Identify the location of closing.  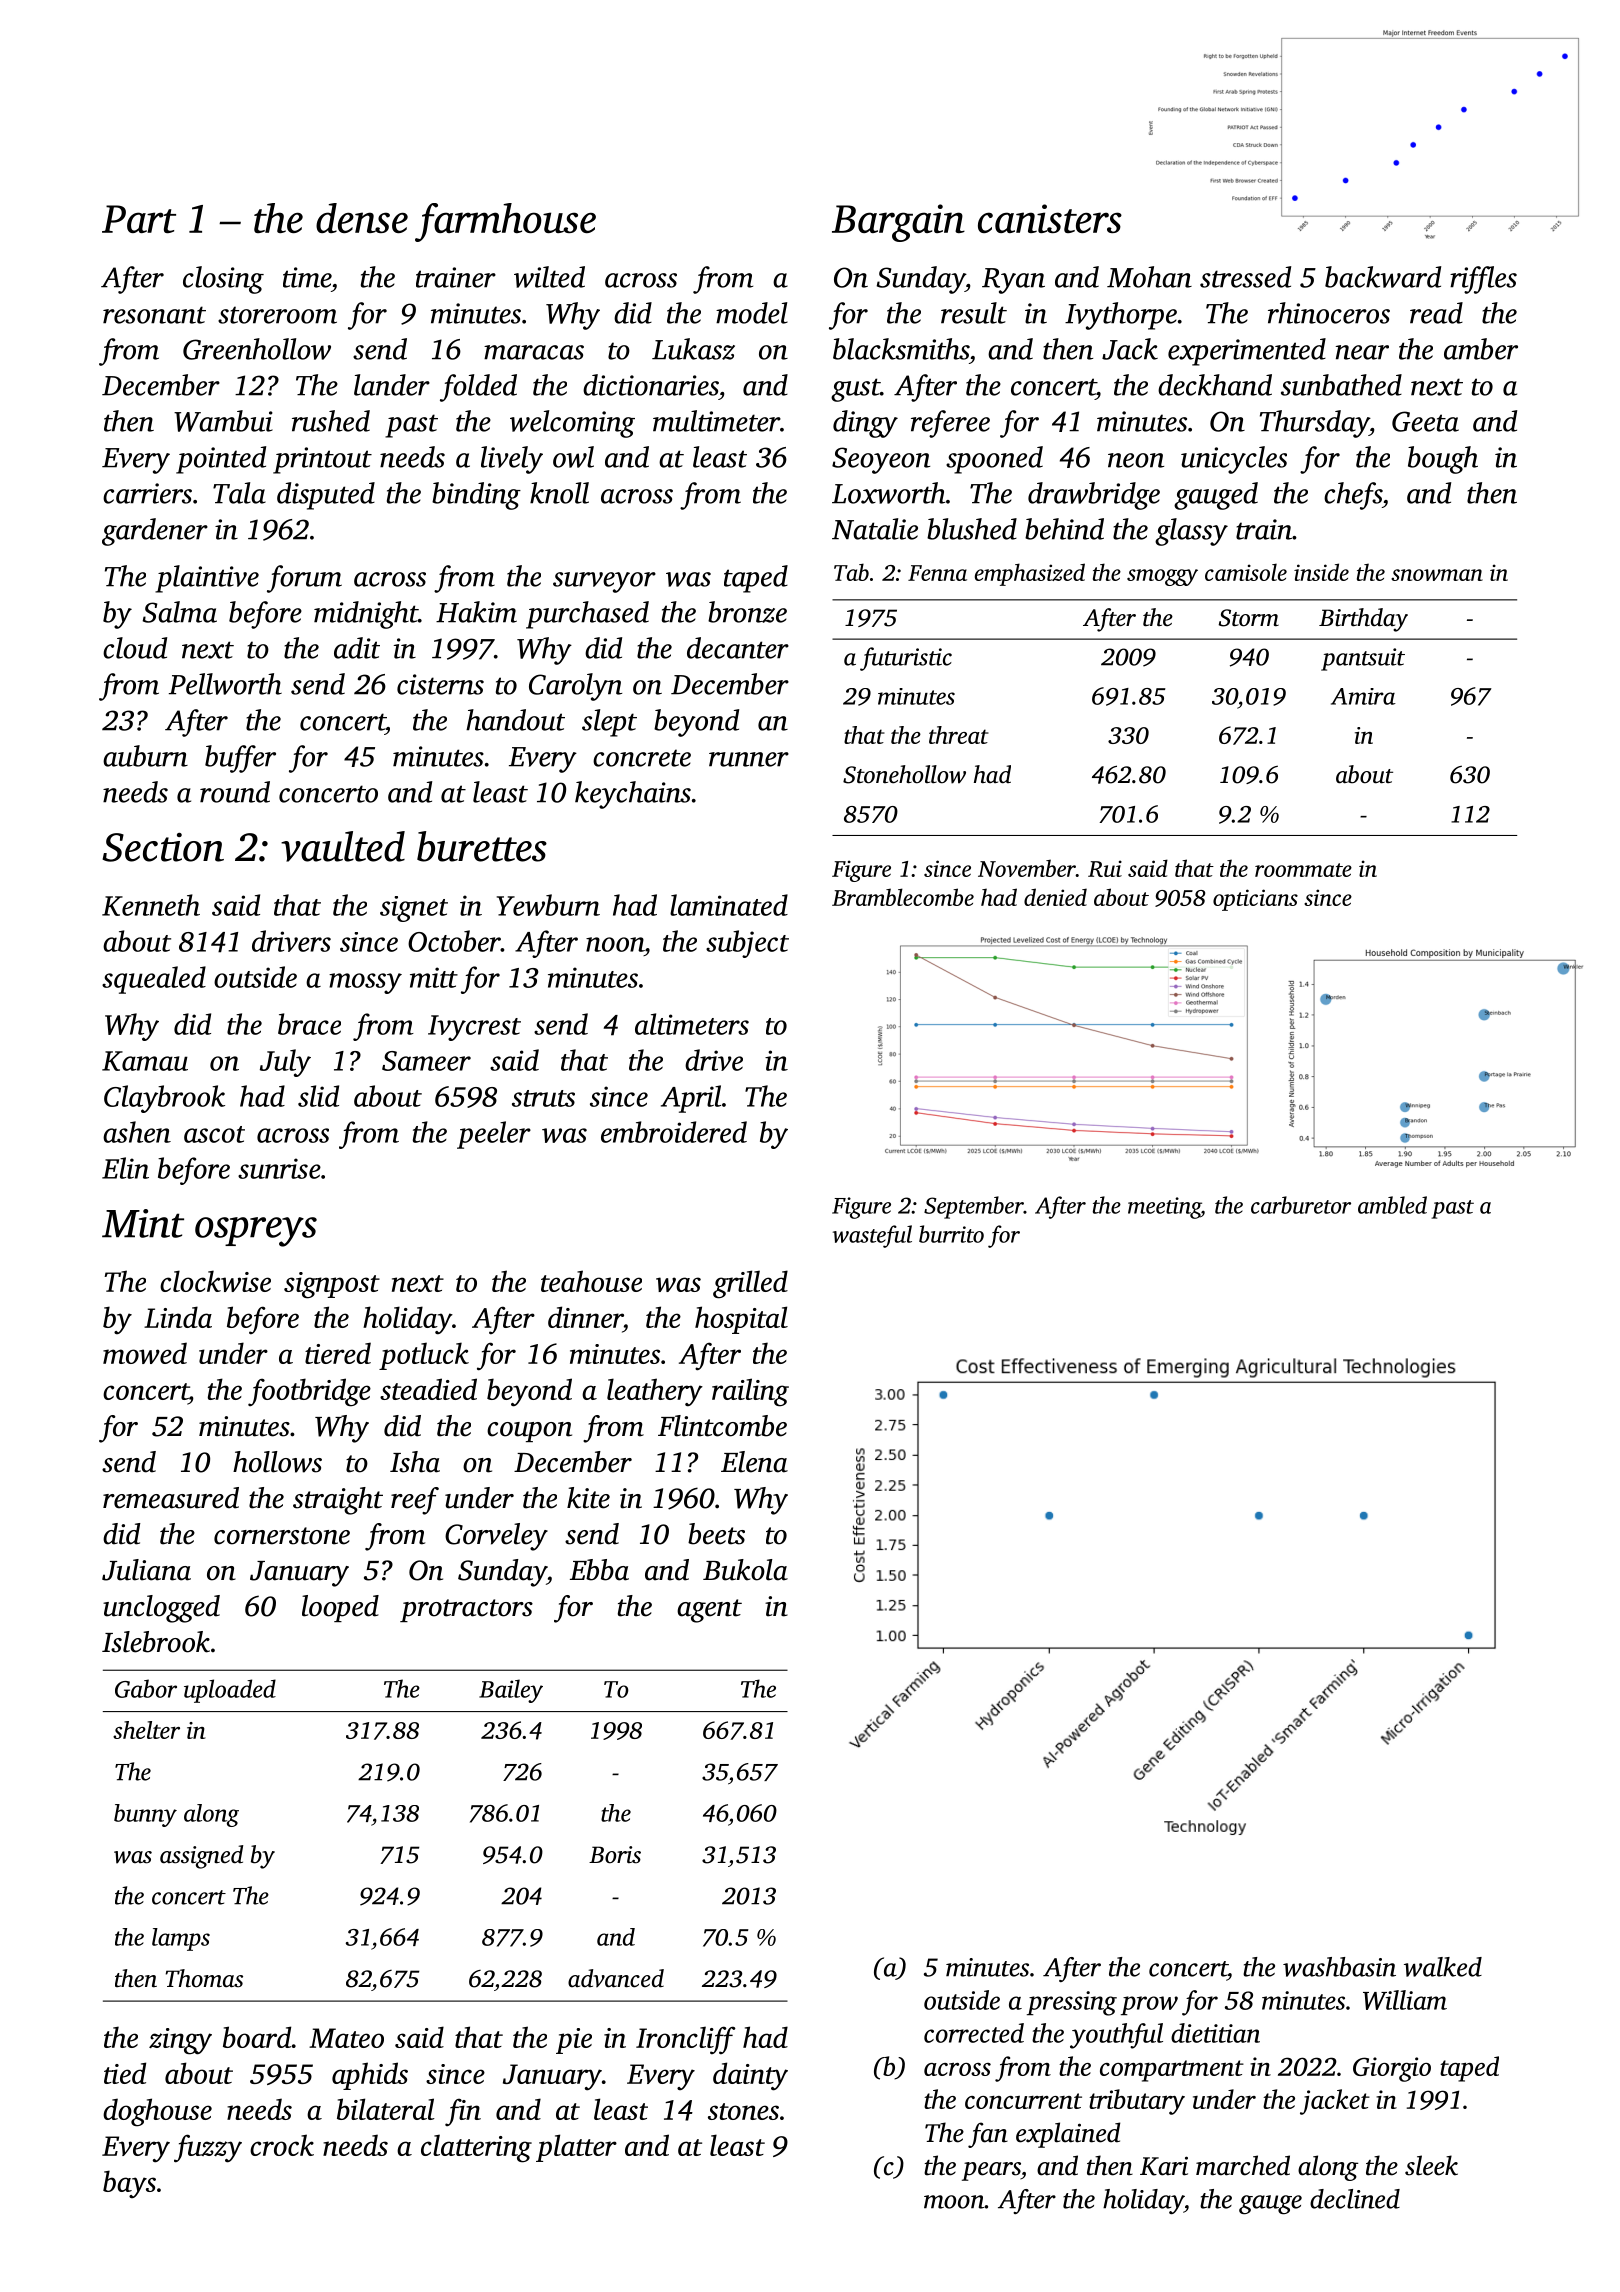
(223, 280).
